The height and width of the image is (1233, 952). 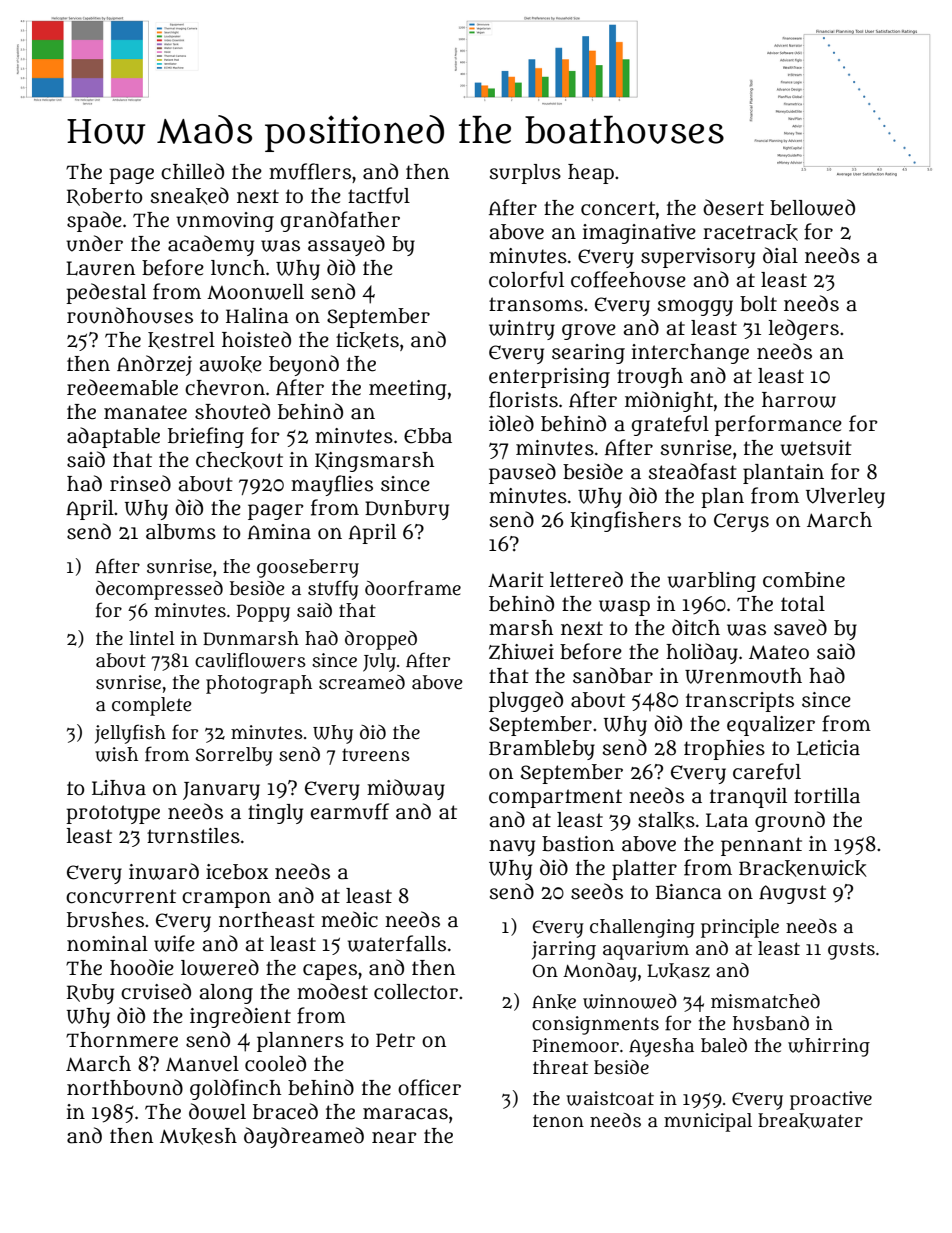 What do you see at coordinates (428, 436) in the image?
I see `Ebba` at bounding box center [428, 436].
